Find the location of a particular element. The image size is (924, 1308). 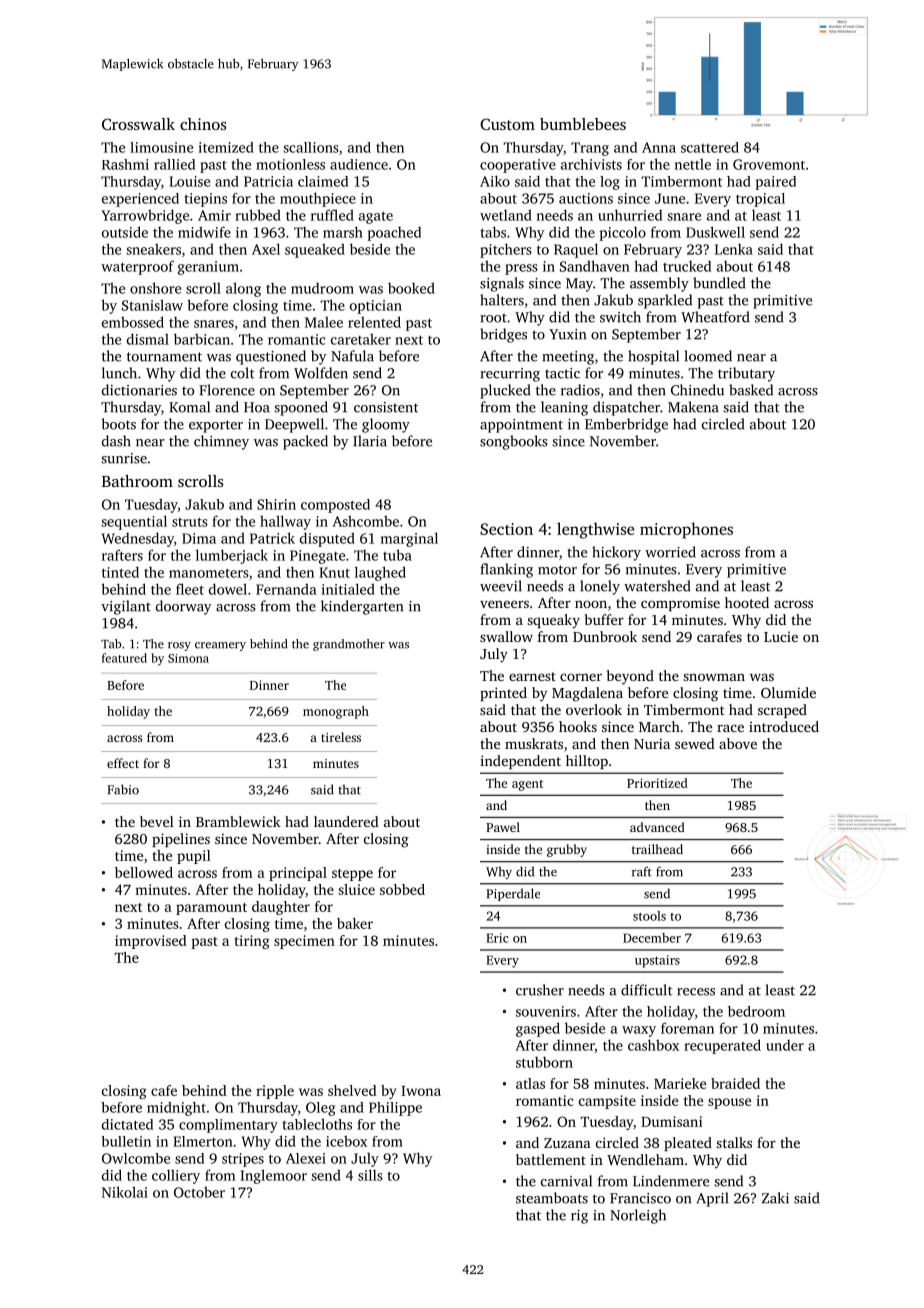

steppe is located at coordinates (352, 875).
